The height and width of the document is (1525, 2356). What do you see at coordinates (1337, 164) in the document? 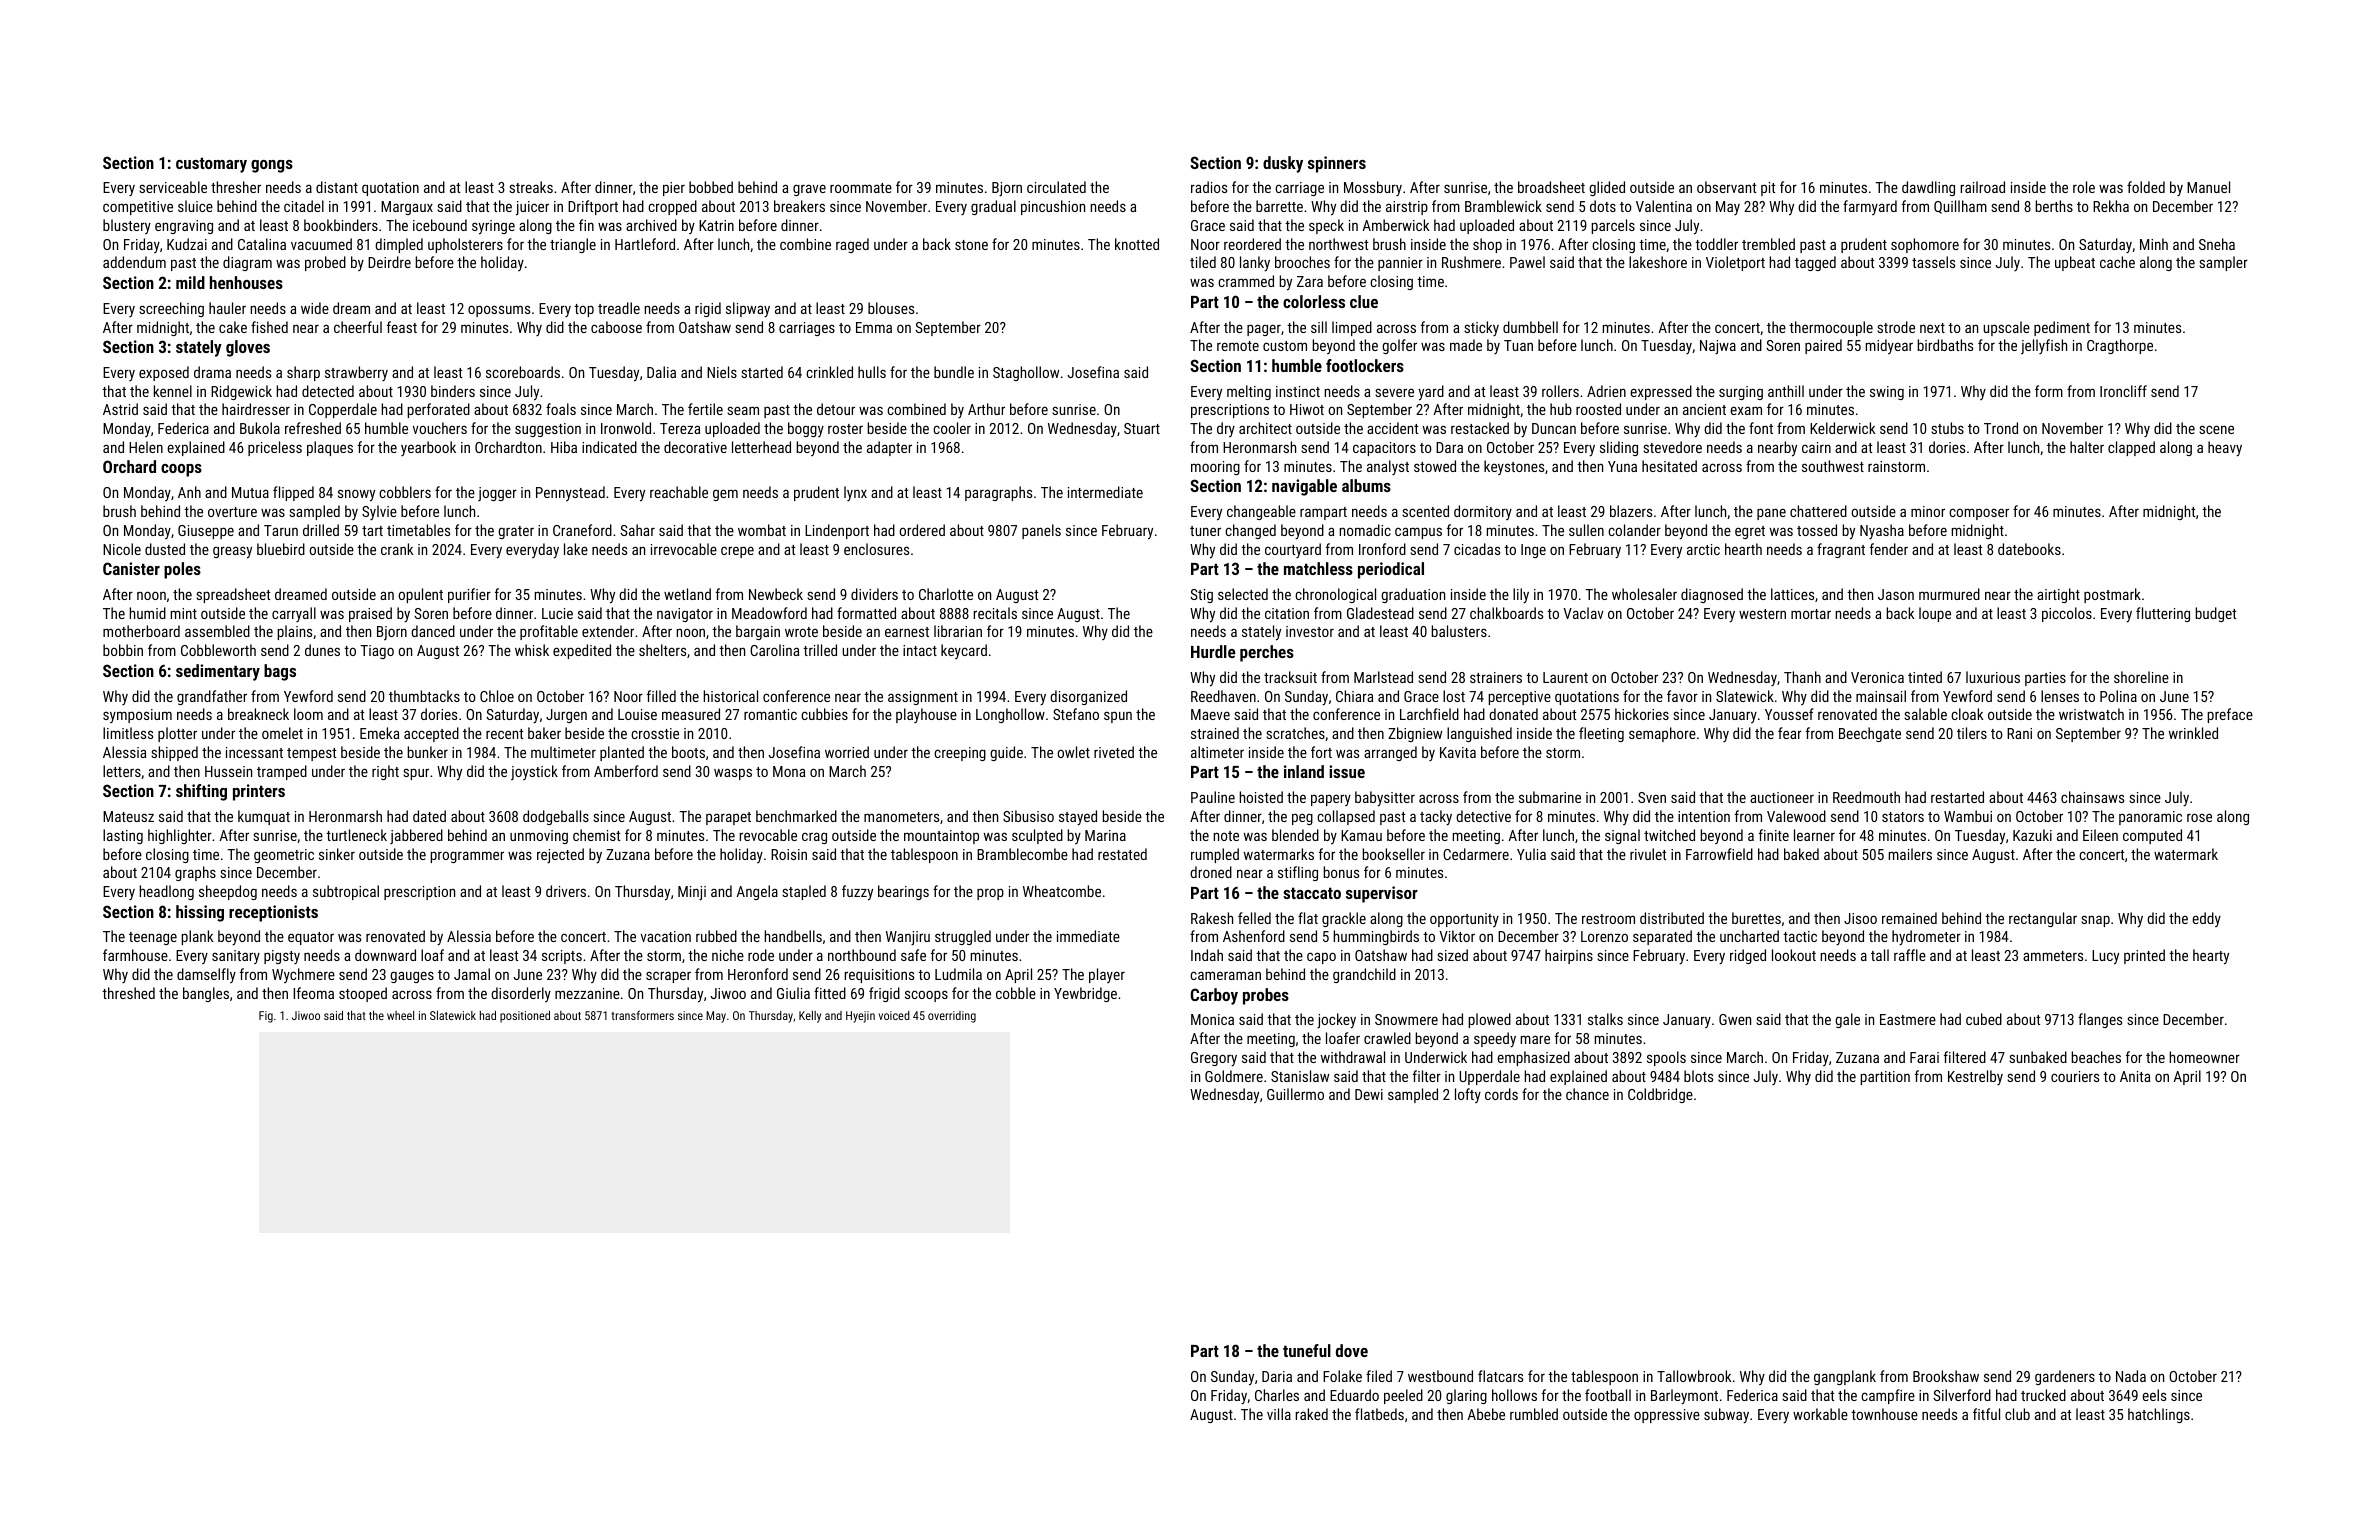
I see `spinners` at bounding box center [1337, 164].
